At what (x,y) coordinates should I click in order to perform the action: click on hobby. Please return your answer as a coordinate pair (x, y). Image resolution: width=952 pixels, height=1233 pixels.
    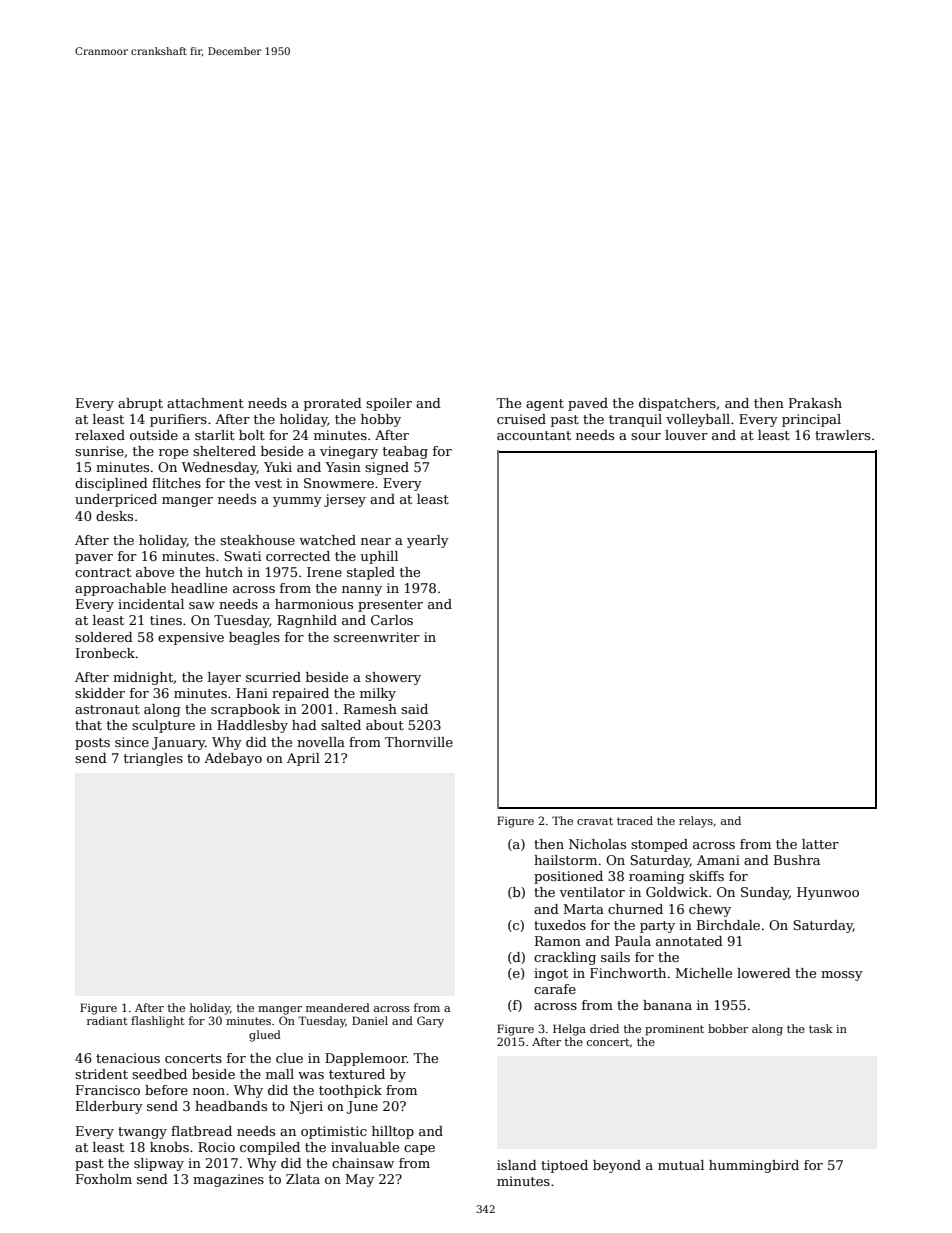
    Looking at the image, I should click on (381, 420).
